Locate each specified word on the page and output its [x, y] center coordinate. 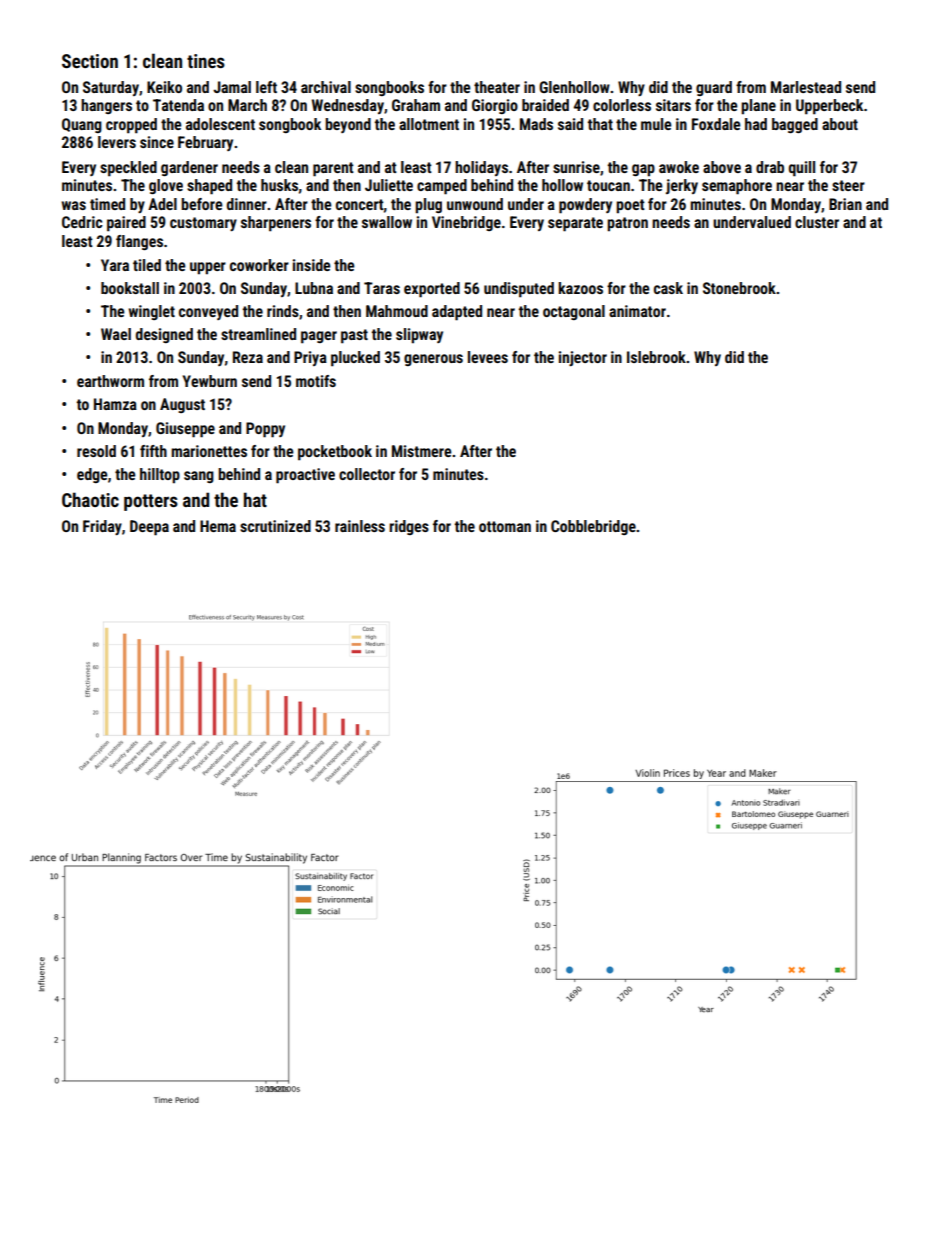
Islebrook [656, 357]
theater [497, 87]
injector [583, 358]
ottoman [505, 526]
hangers [106, 106]
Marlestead [806, 87]
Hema [218, 526]
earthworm [110, 381]
